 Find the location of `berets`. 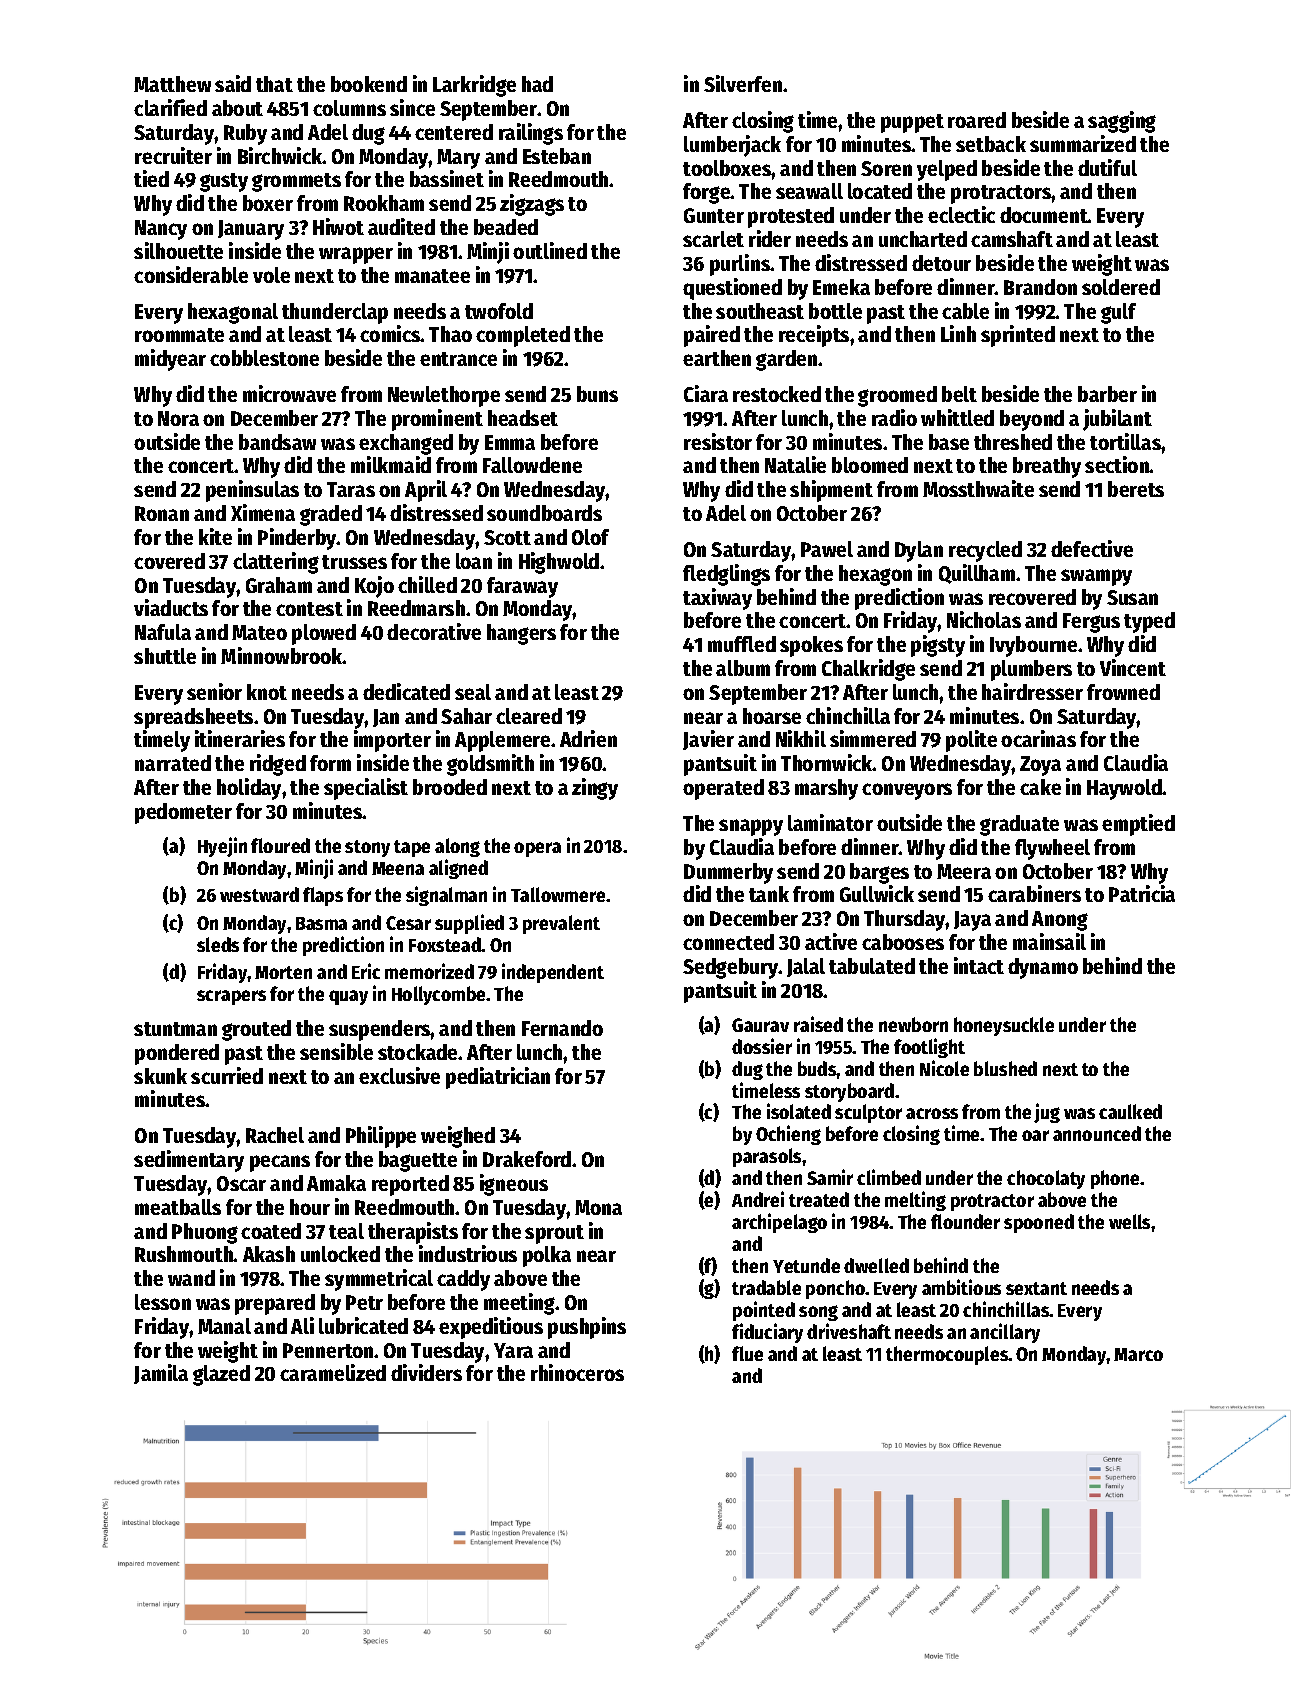

berets is located at coordinates (1136, 489).
